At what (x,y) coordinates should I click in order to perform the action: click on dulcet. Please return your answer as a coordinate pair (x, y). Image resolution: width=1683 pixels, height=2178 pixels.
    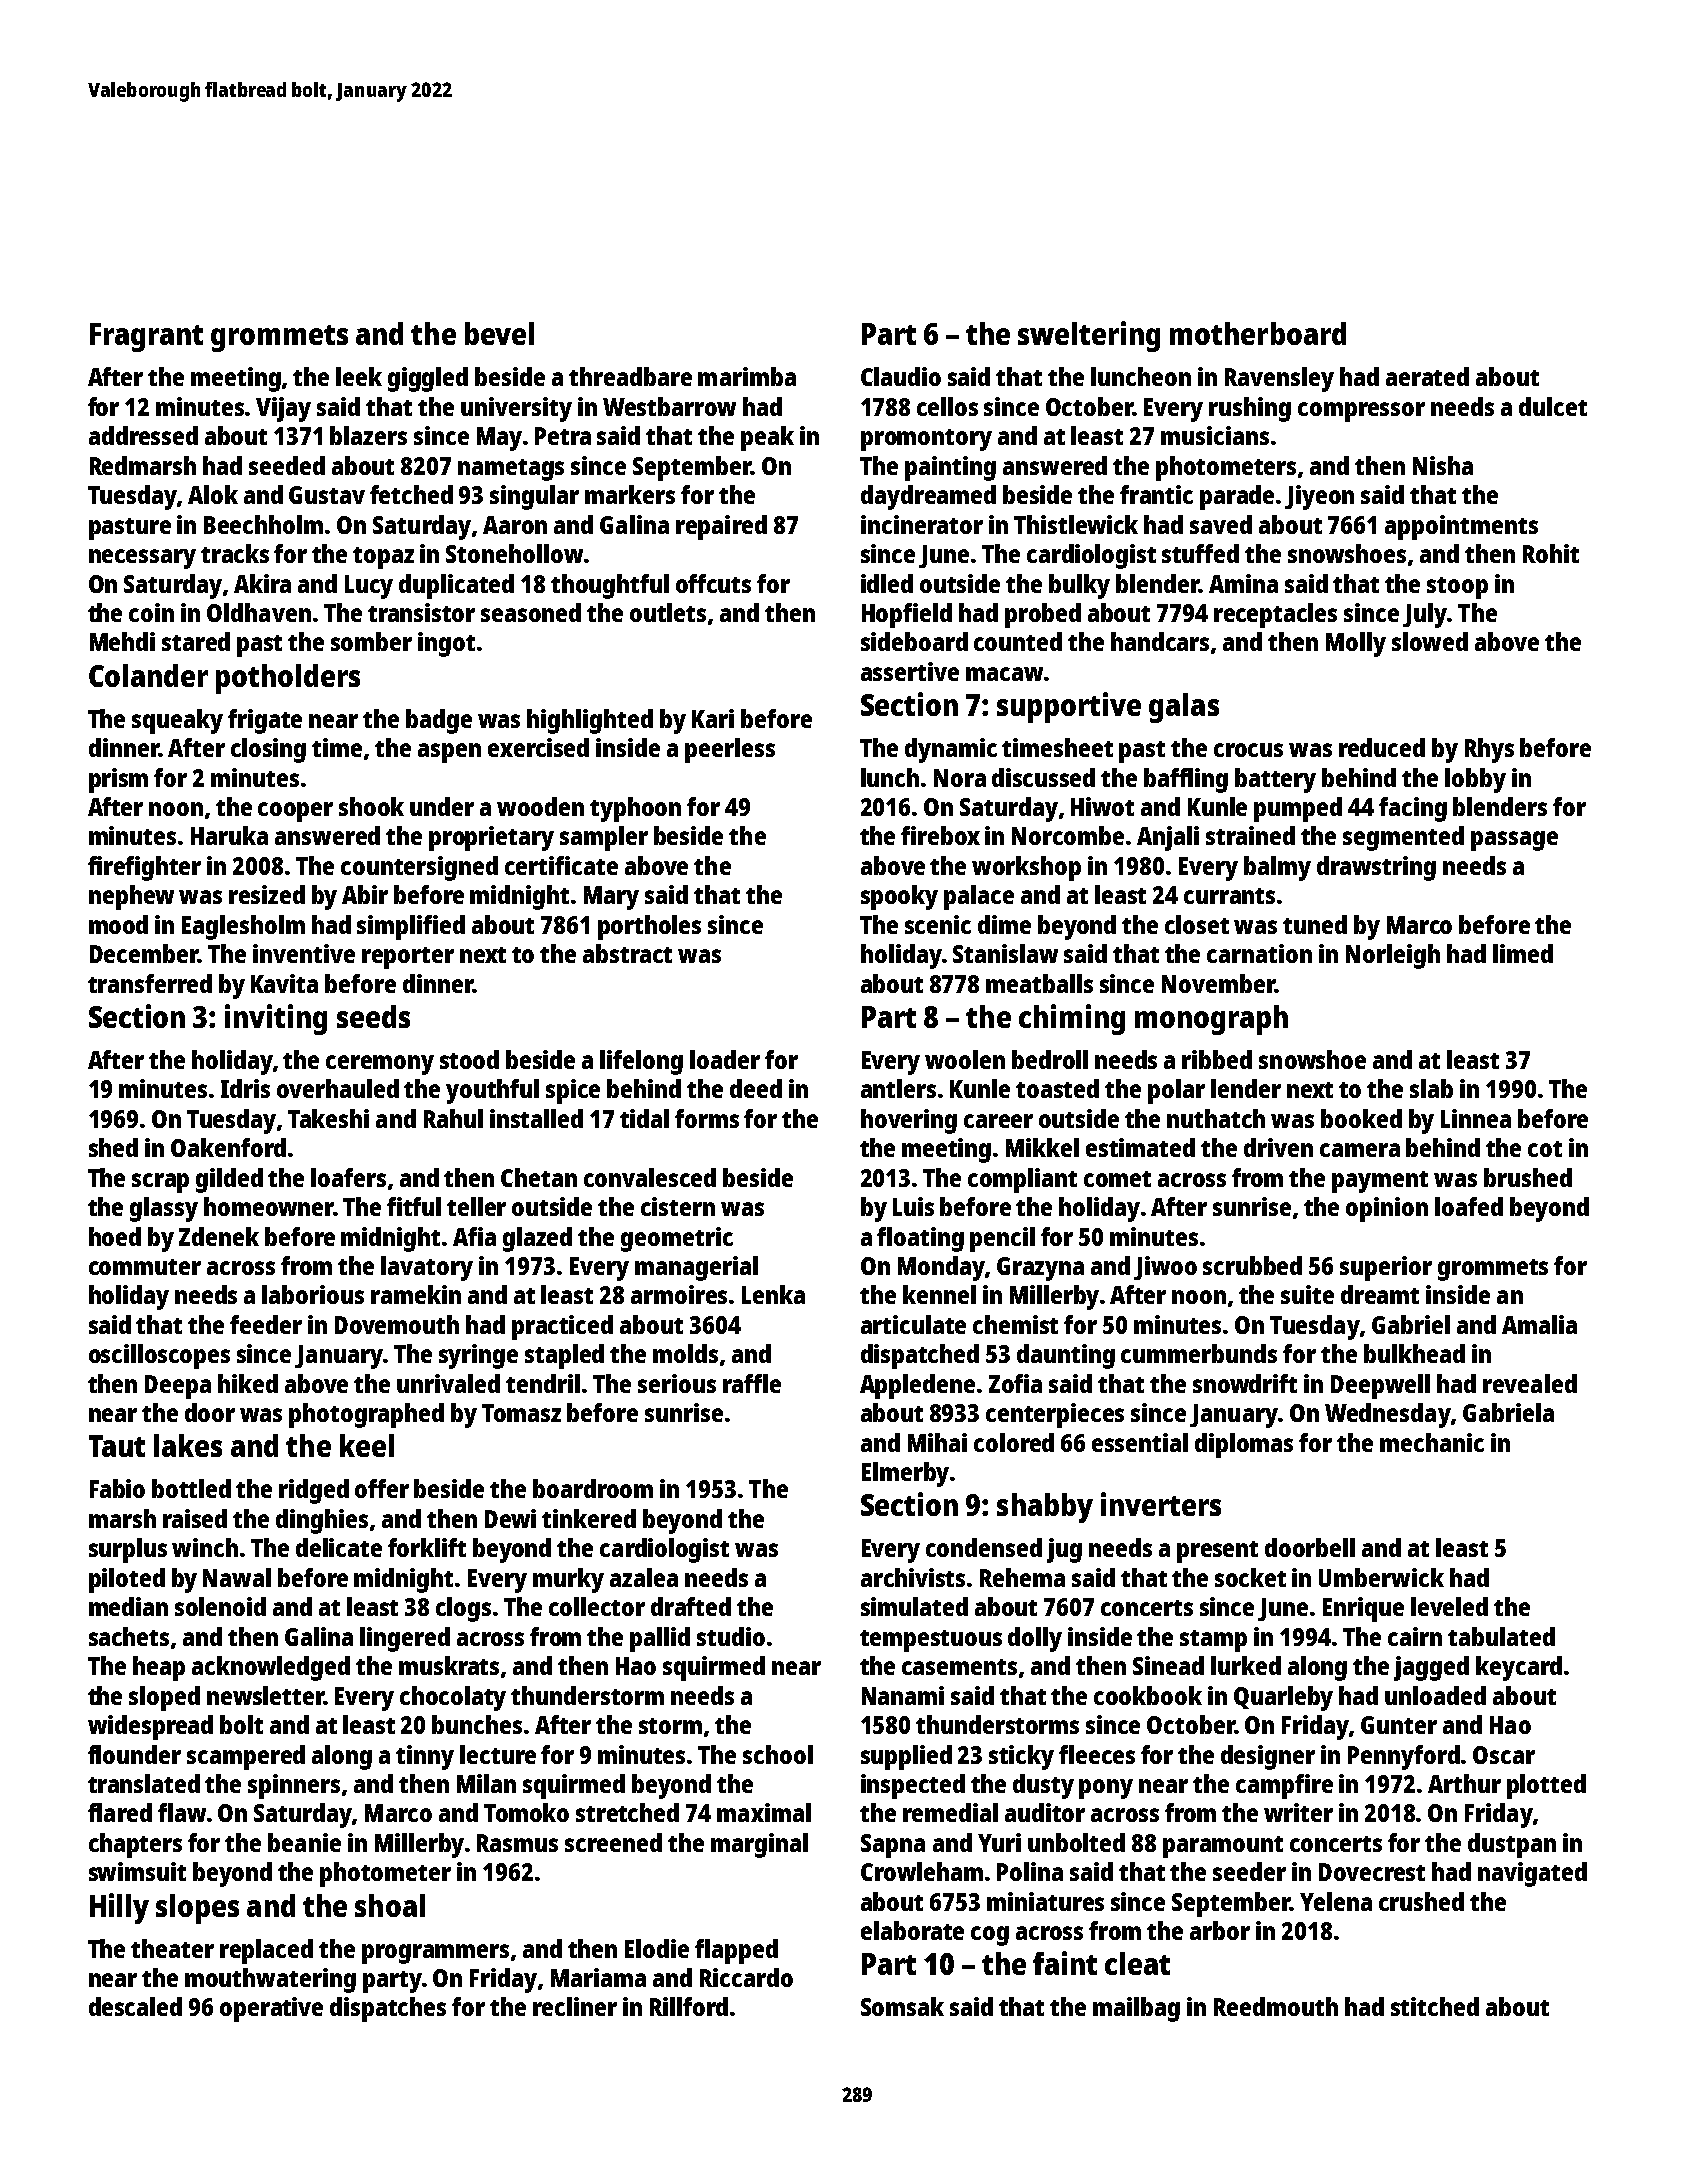
    Looking at the image, I should click on (1553, 406).
